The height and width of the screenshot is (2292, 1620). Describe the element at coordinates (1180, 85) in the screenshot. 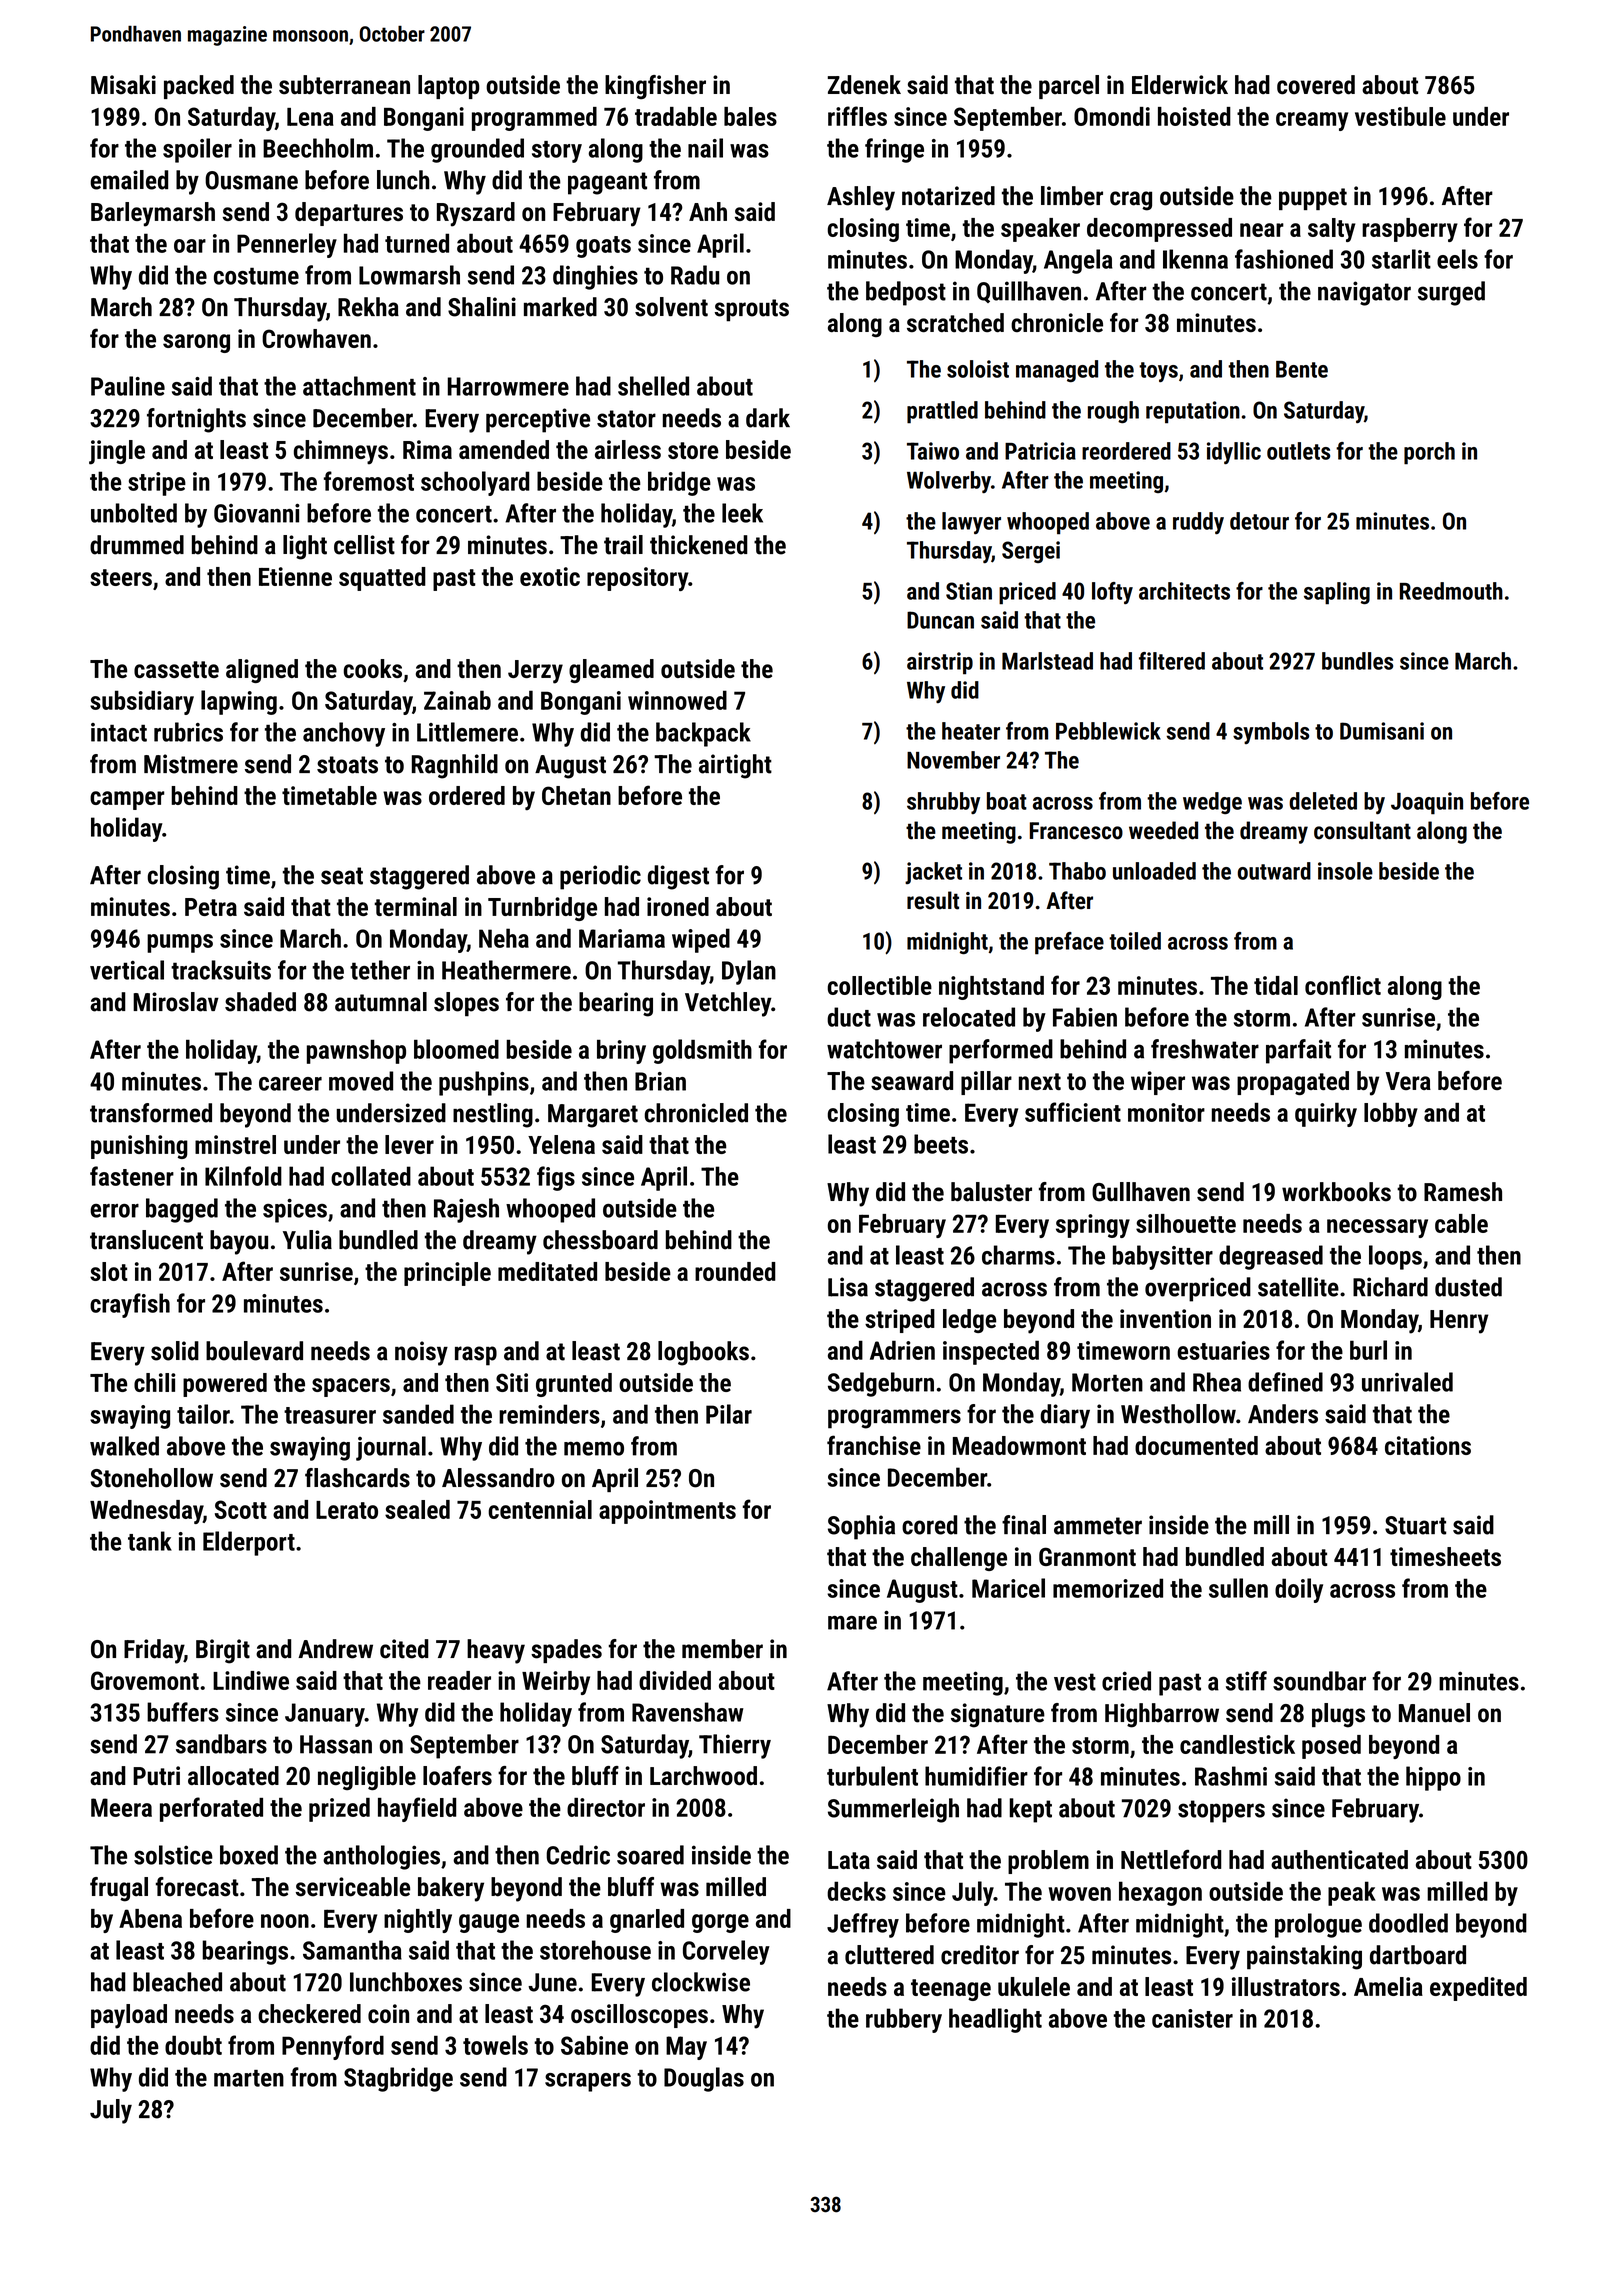

I see `Elderwick` at that location.
